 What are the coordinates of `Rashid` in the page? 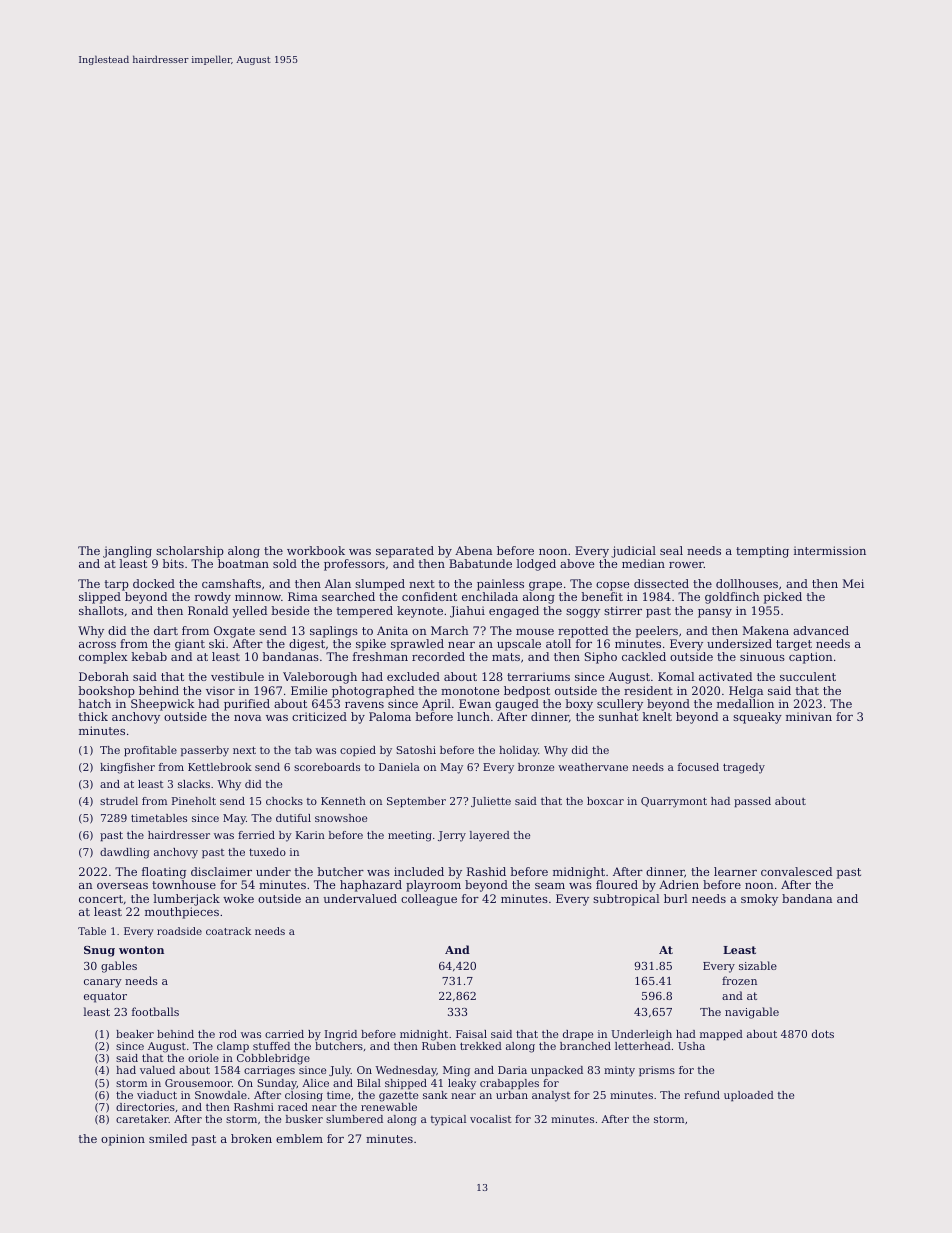 It's located at (486, 871).
